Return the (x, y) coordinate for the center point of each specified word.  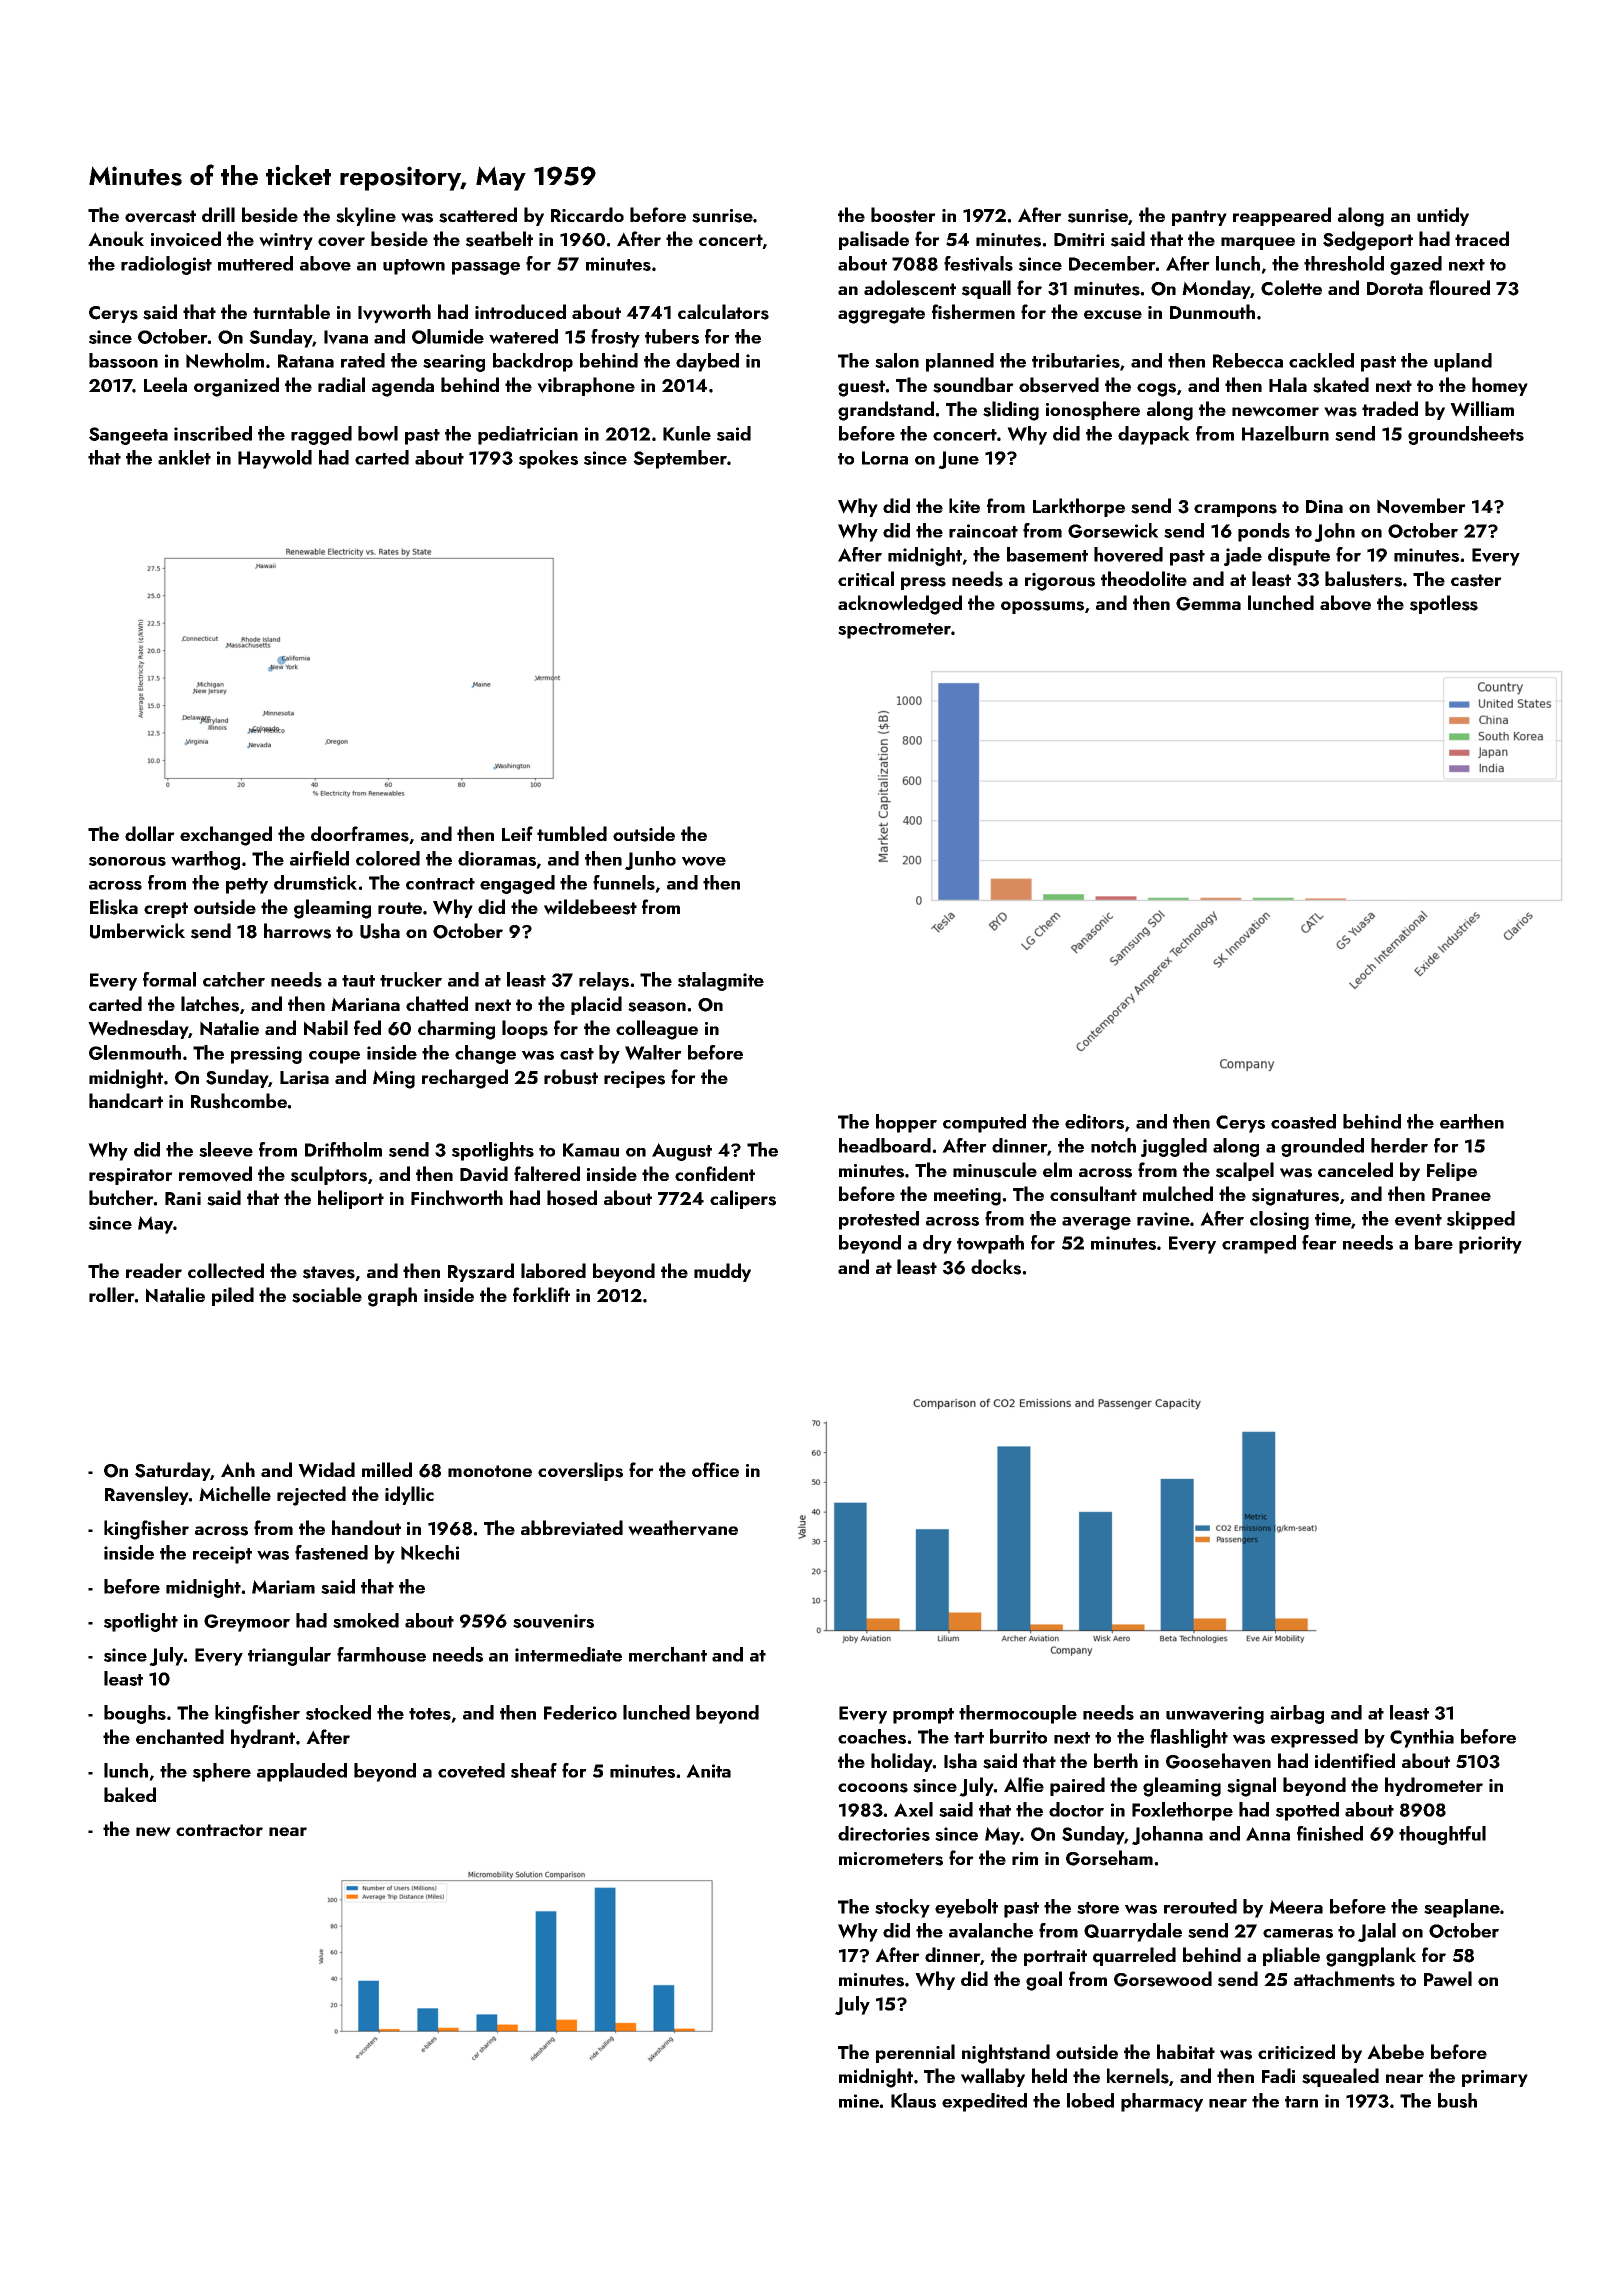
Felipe (1452, 1171)
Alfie (1024, 1784)
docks (996, 1267)
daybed (707, 362)
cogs (1156, 390)
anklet (184, 457)
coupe (334, 1057)
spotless (1444, 604)
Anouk (116, 238)
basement (1047, 554)
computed (984, 1123)
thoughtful (1442, 1835)
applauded (302, 1772)
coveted (471, 1771)
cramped (1259, 1244)
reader (154, 1270)
